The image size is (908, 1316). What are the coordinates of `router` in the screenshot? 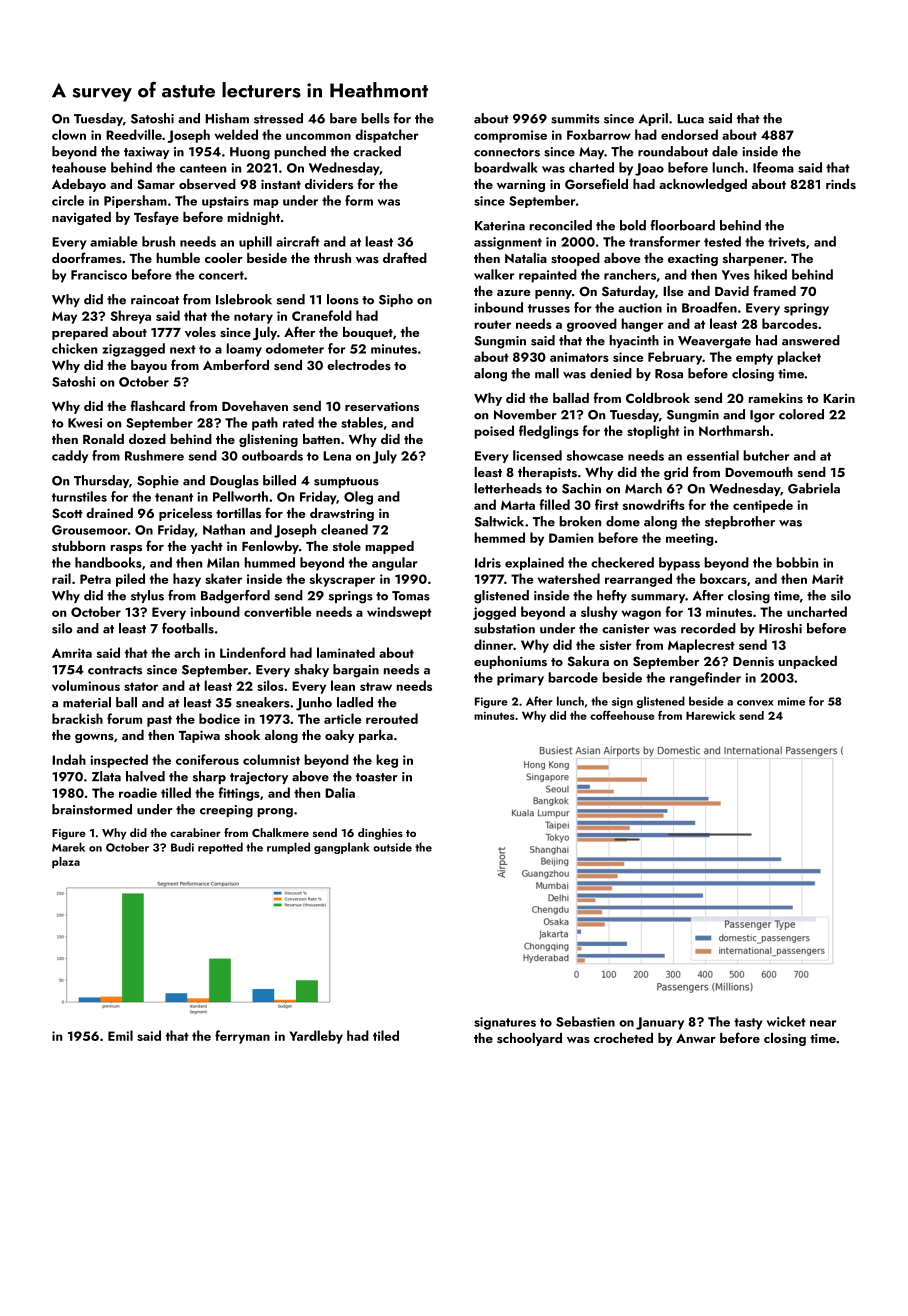 It's located at (493, 324).
